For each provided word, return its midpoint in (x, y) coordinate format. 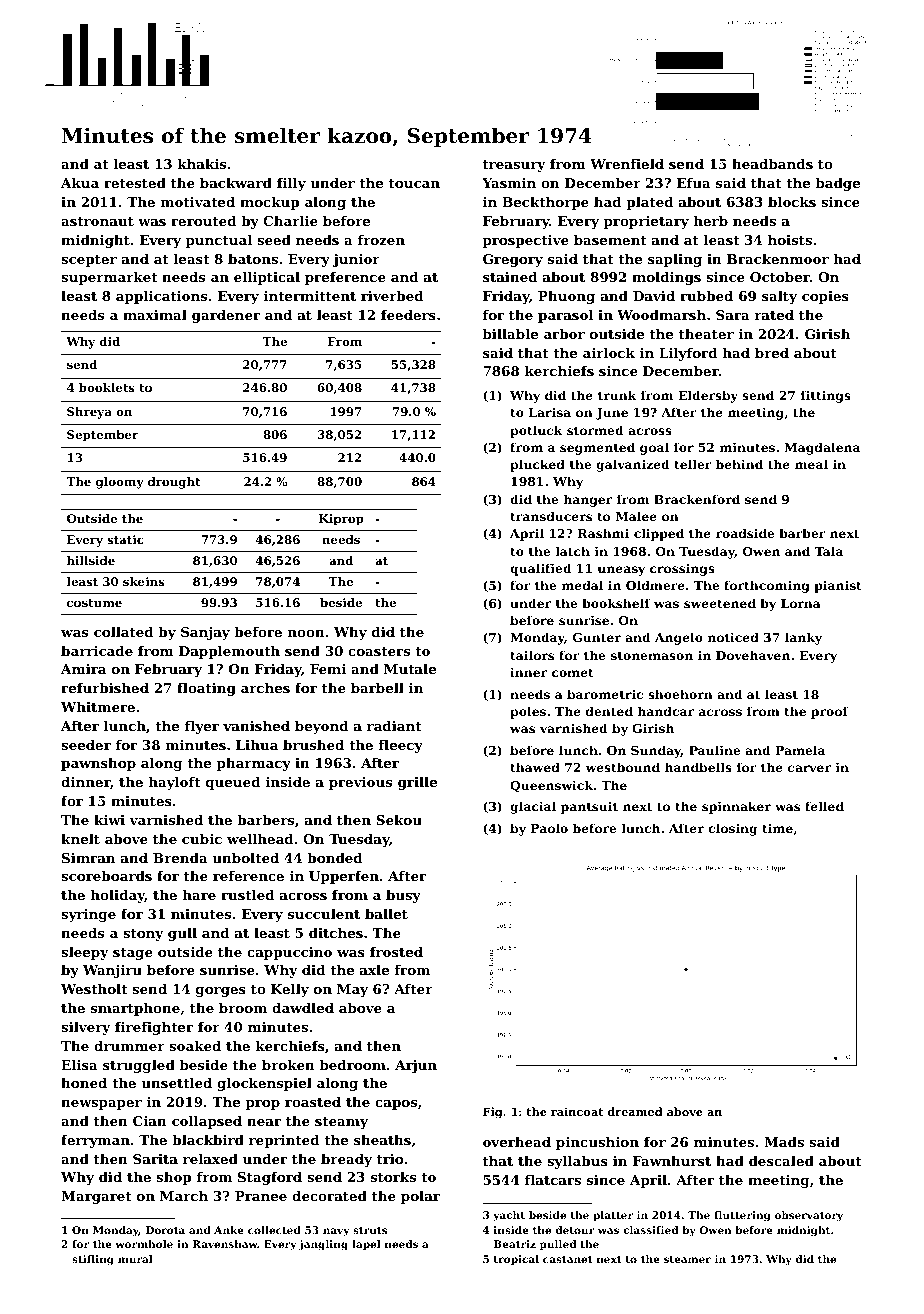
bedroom (353, 1065)
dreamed (635, 1111)
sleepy (85, 953)
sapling (675, 260)
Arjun (416, 1066)
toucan (414, 183)
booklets (107, 387)
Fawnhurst (672, 1161)
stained (510, 277)
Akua (80, 183)
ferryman (95, 1141)
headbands (772, 164)
